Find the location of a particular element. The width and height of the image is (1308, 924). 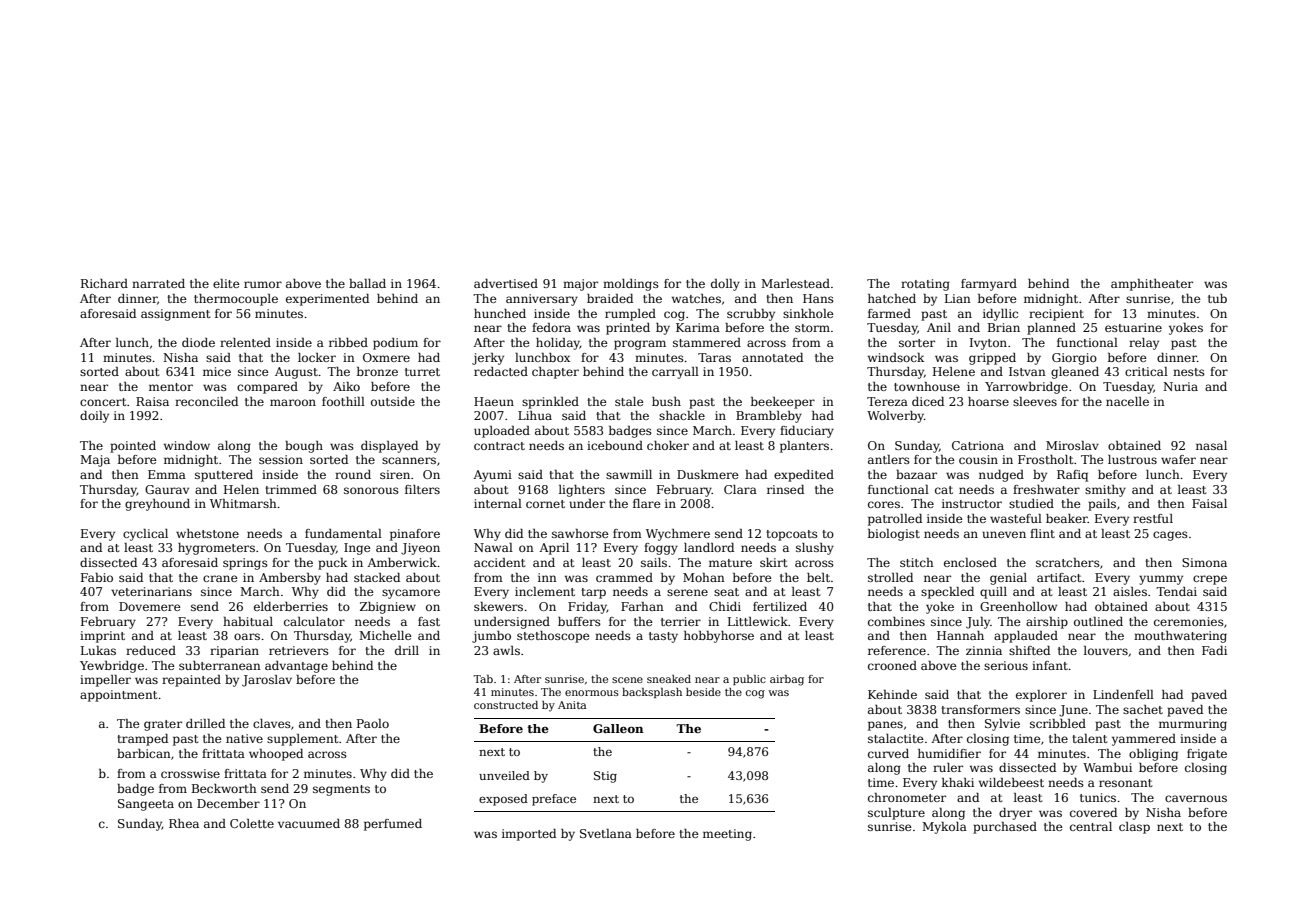

Sangeeta is located at coordinates (146, 805).
